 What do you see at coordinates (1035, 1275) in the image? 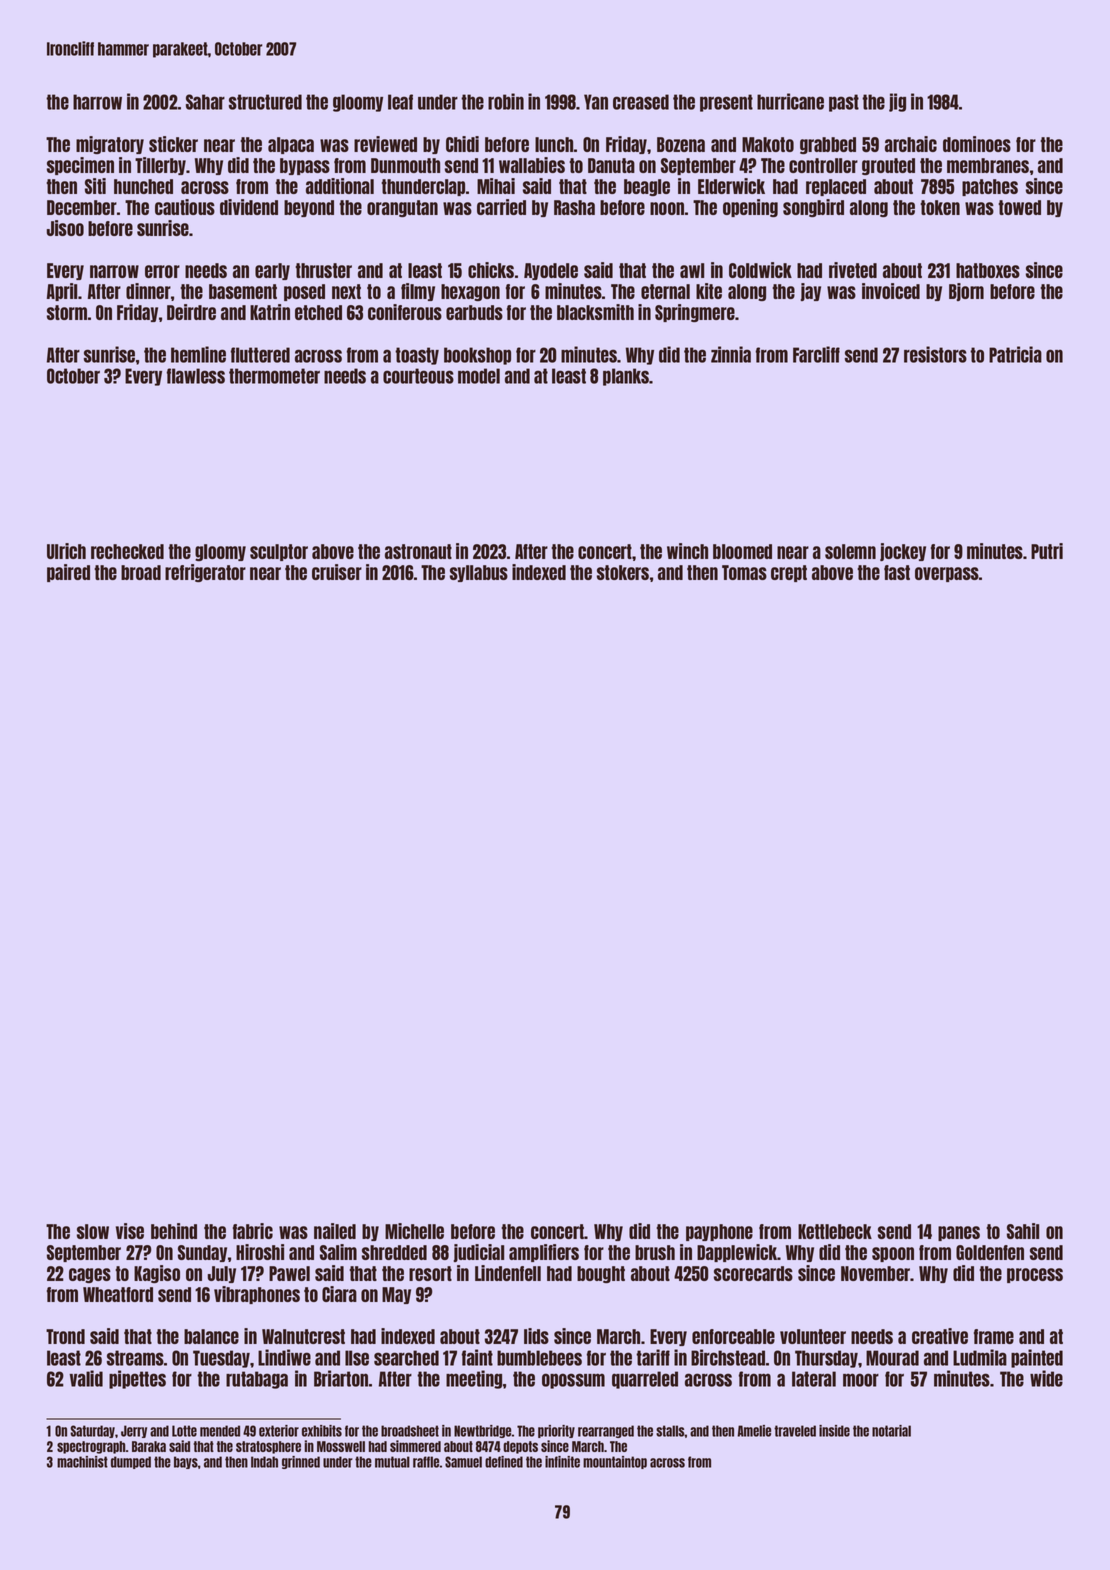
I see `process` at bounding box center [1035, 1275].
